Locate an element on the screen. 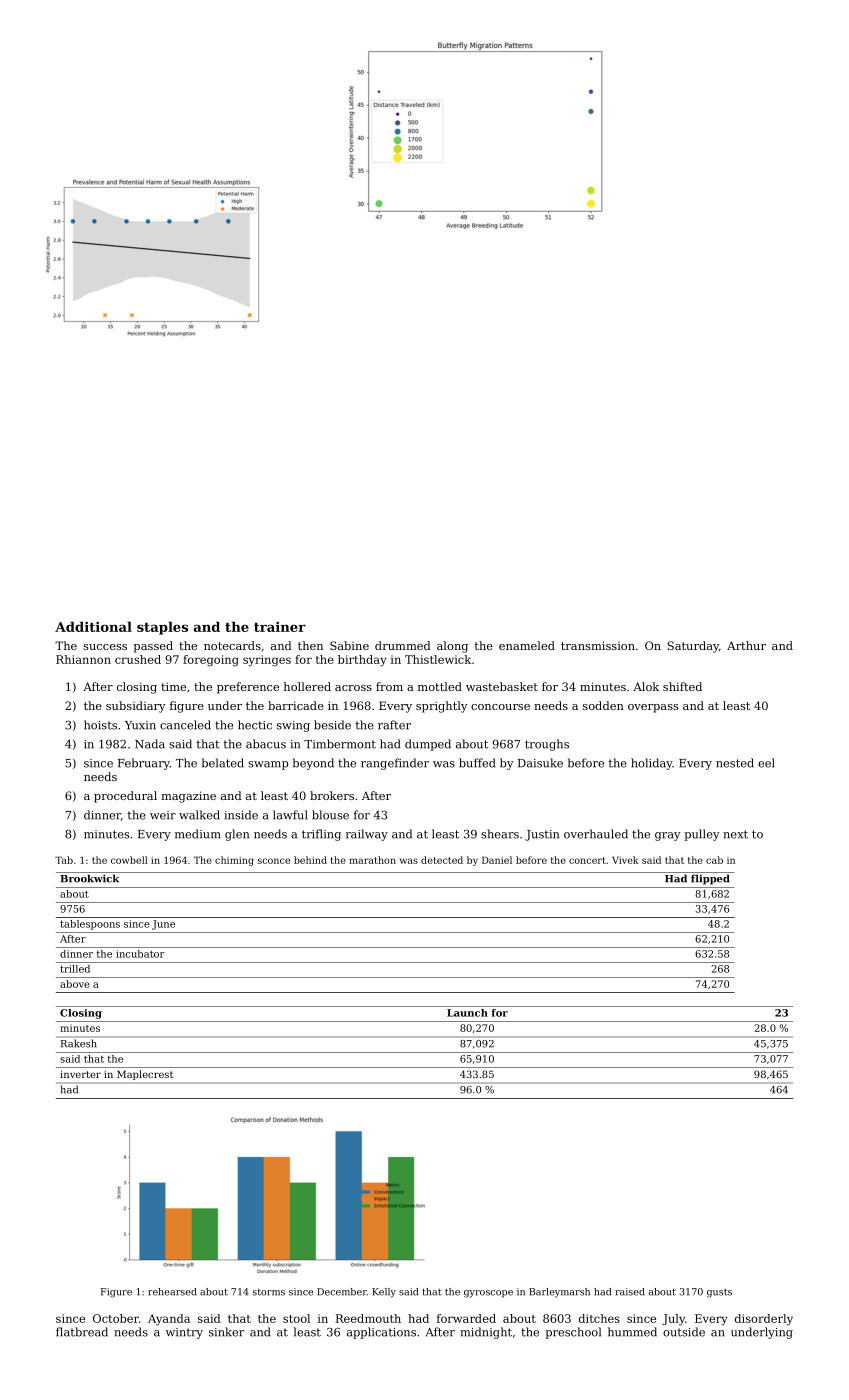  shifted is located at coordinates (682, 686).
